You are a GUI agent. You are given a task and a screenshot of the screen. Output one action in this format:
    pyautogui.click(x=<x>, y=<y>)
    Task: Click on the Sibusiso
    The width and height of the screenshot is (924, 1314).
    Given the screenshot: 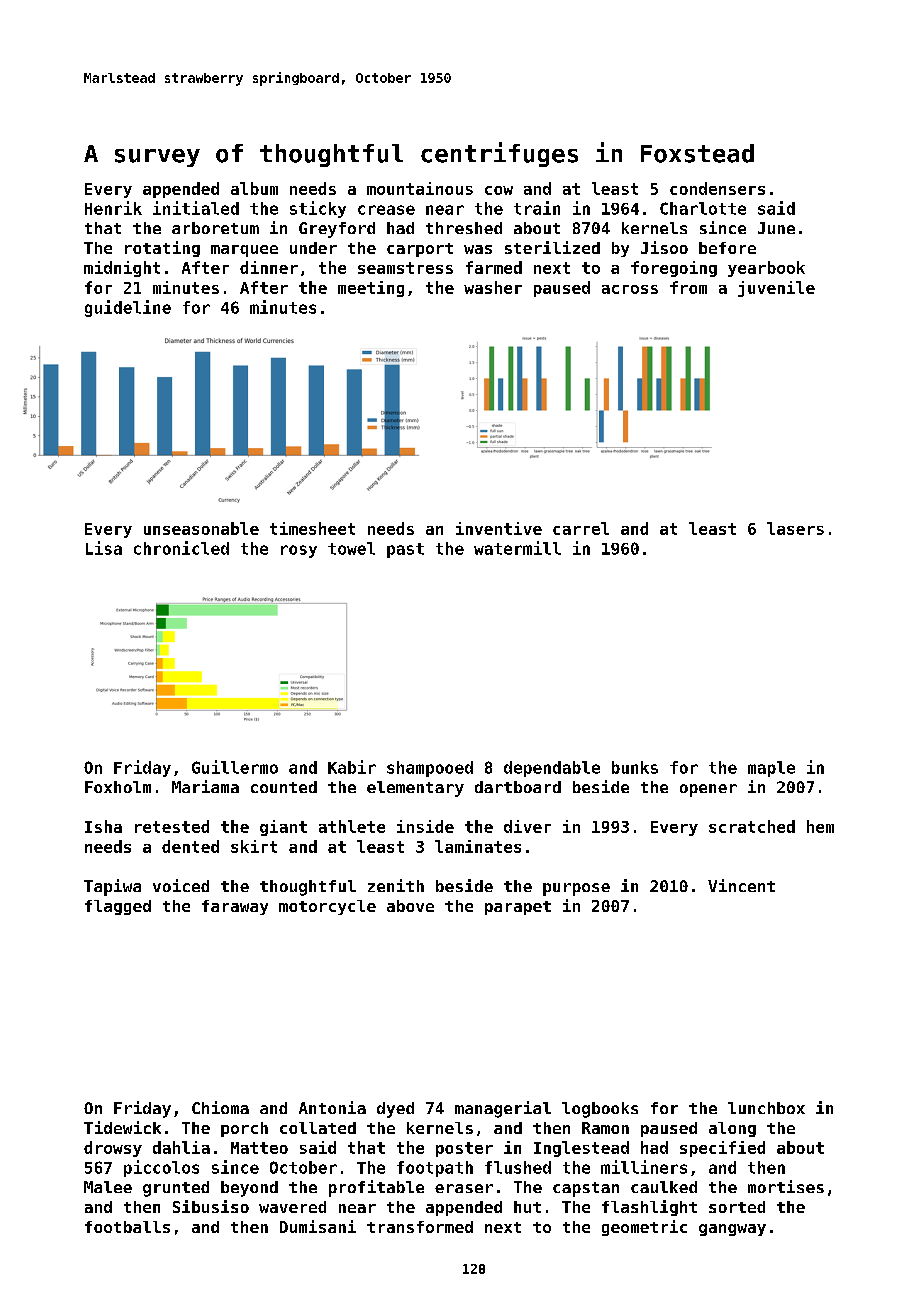 What is the action you would take?
    pyautogui.click(x=211, y=1206)
